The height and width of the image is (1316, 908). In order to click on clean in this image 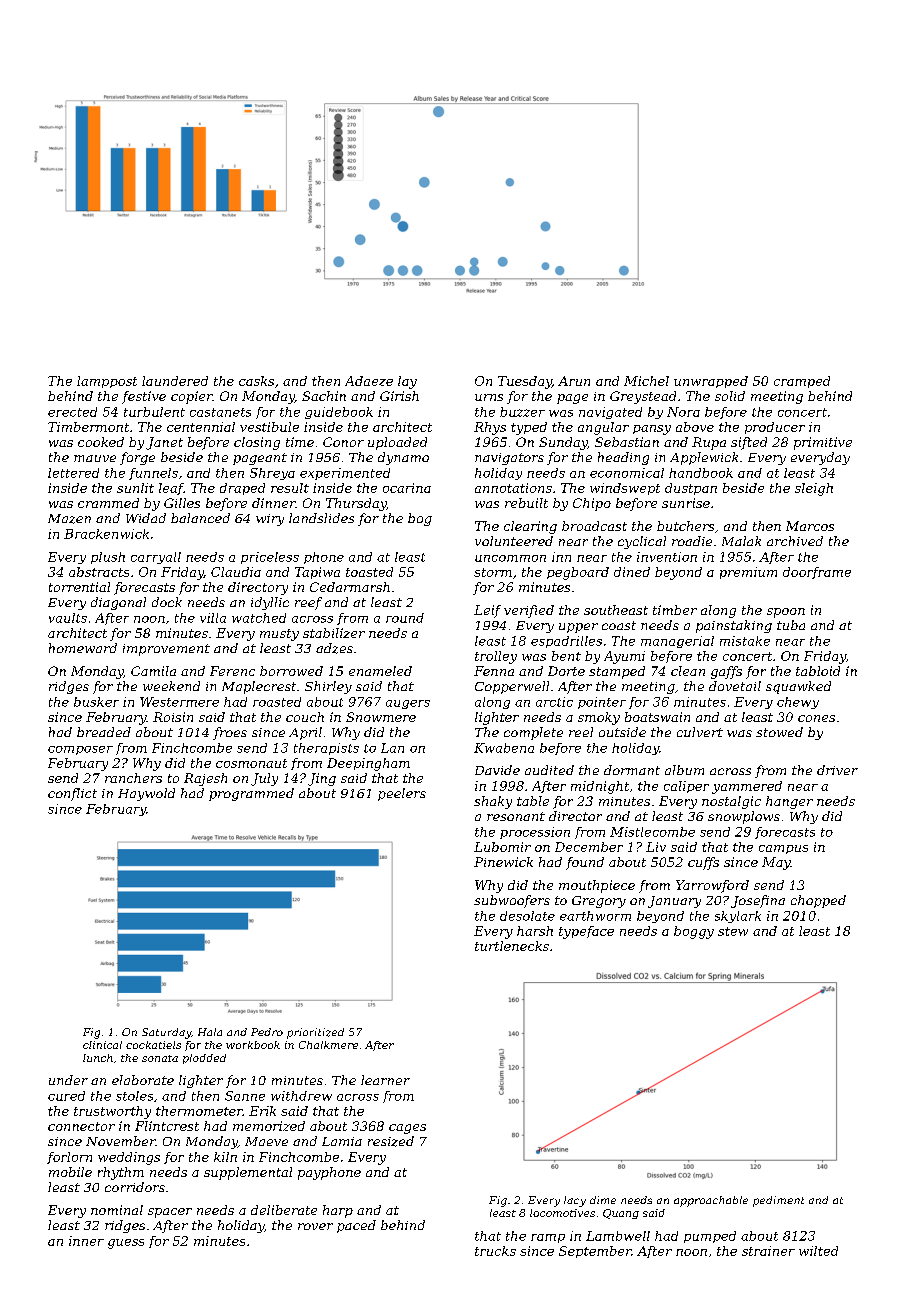, I will do `click(688, 671)`.
